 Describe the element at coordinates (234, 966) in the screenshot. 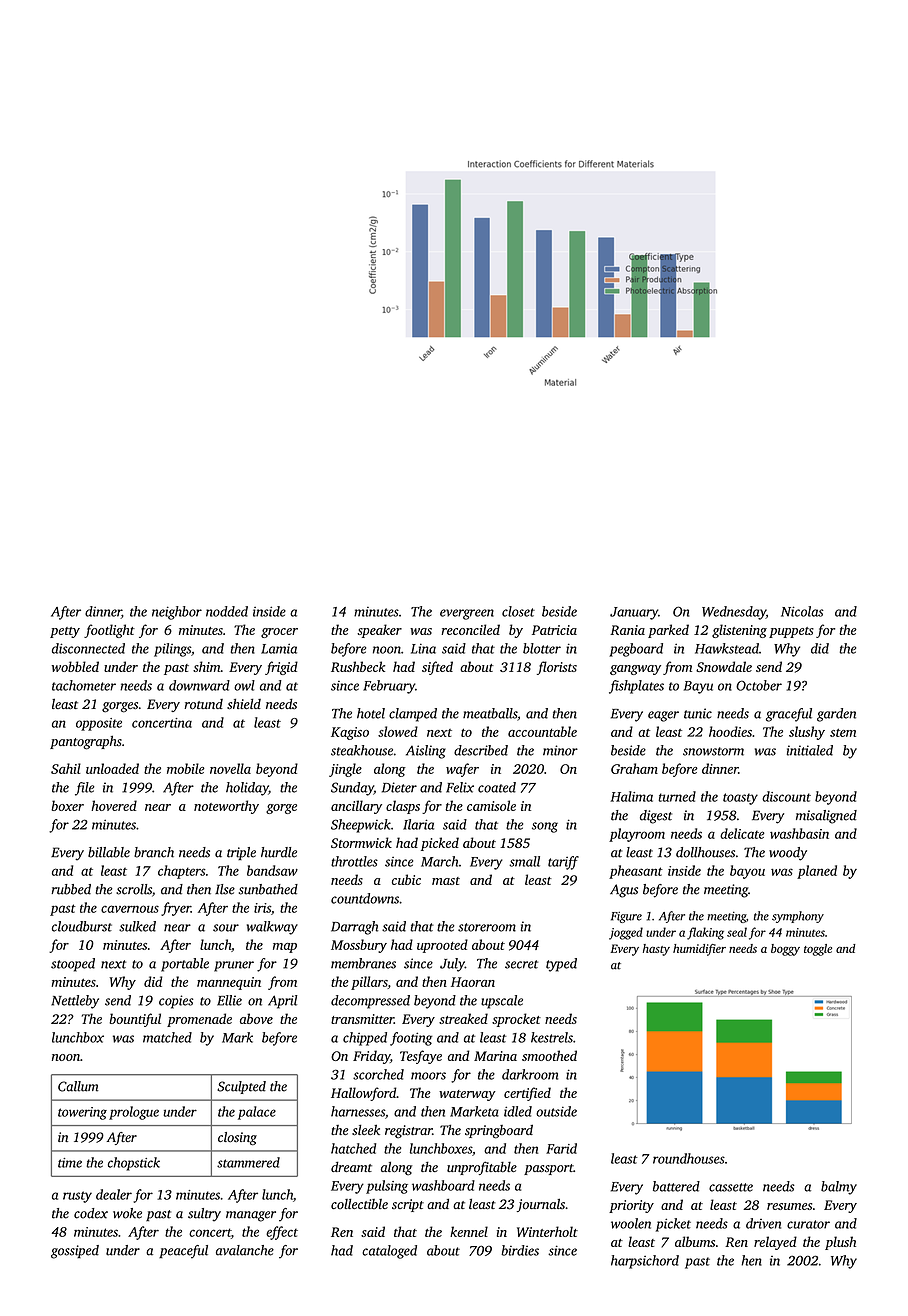

I see `pruner` at that location.
